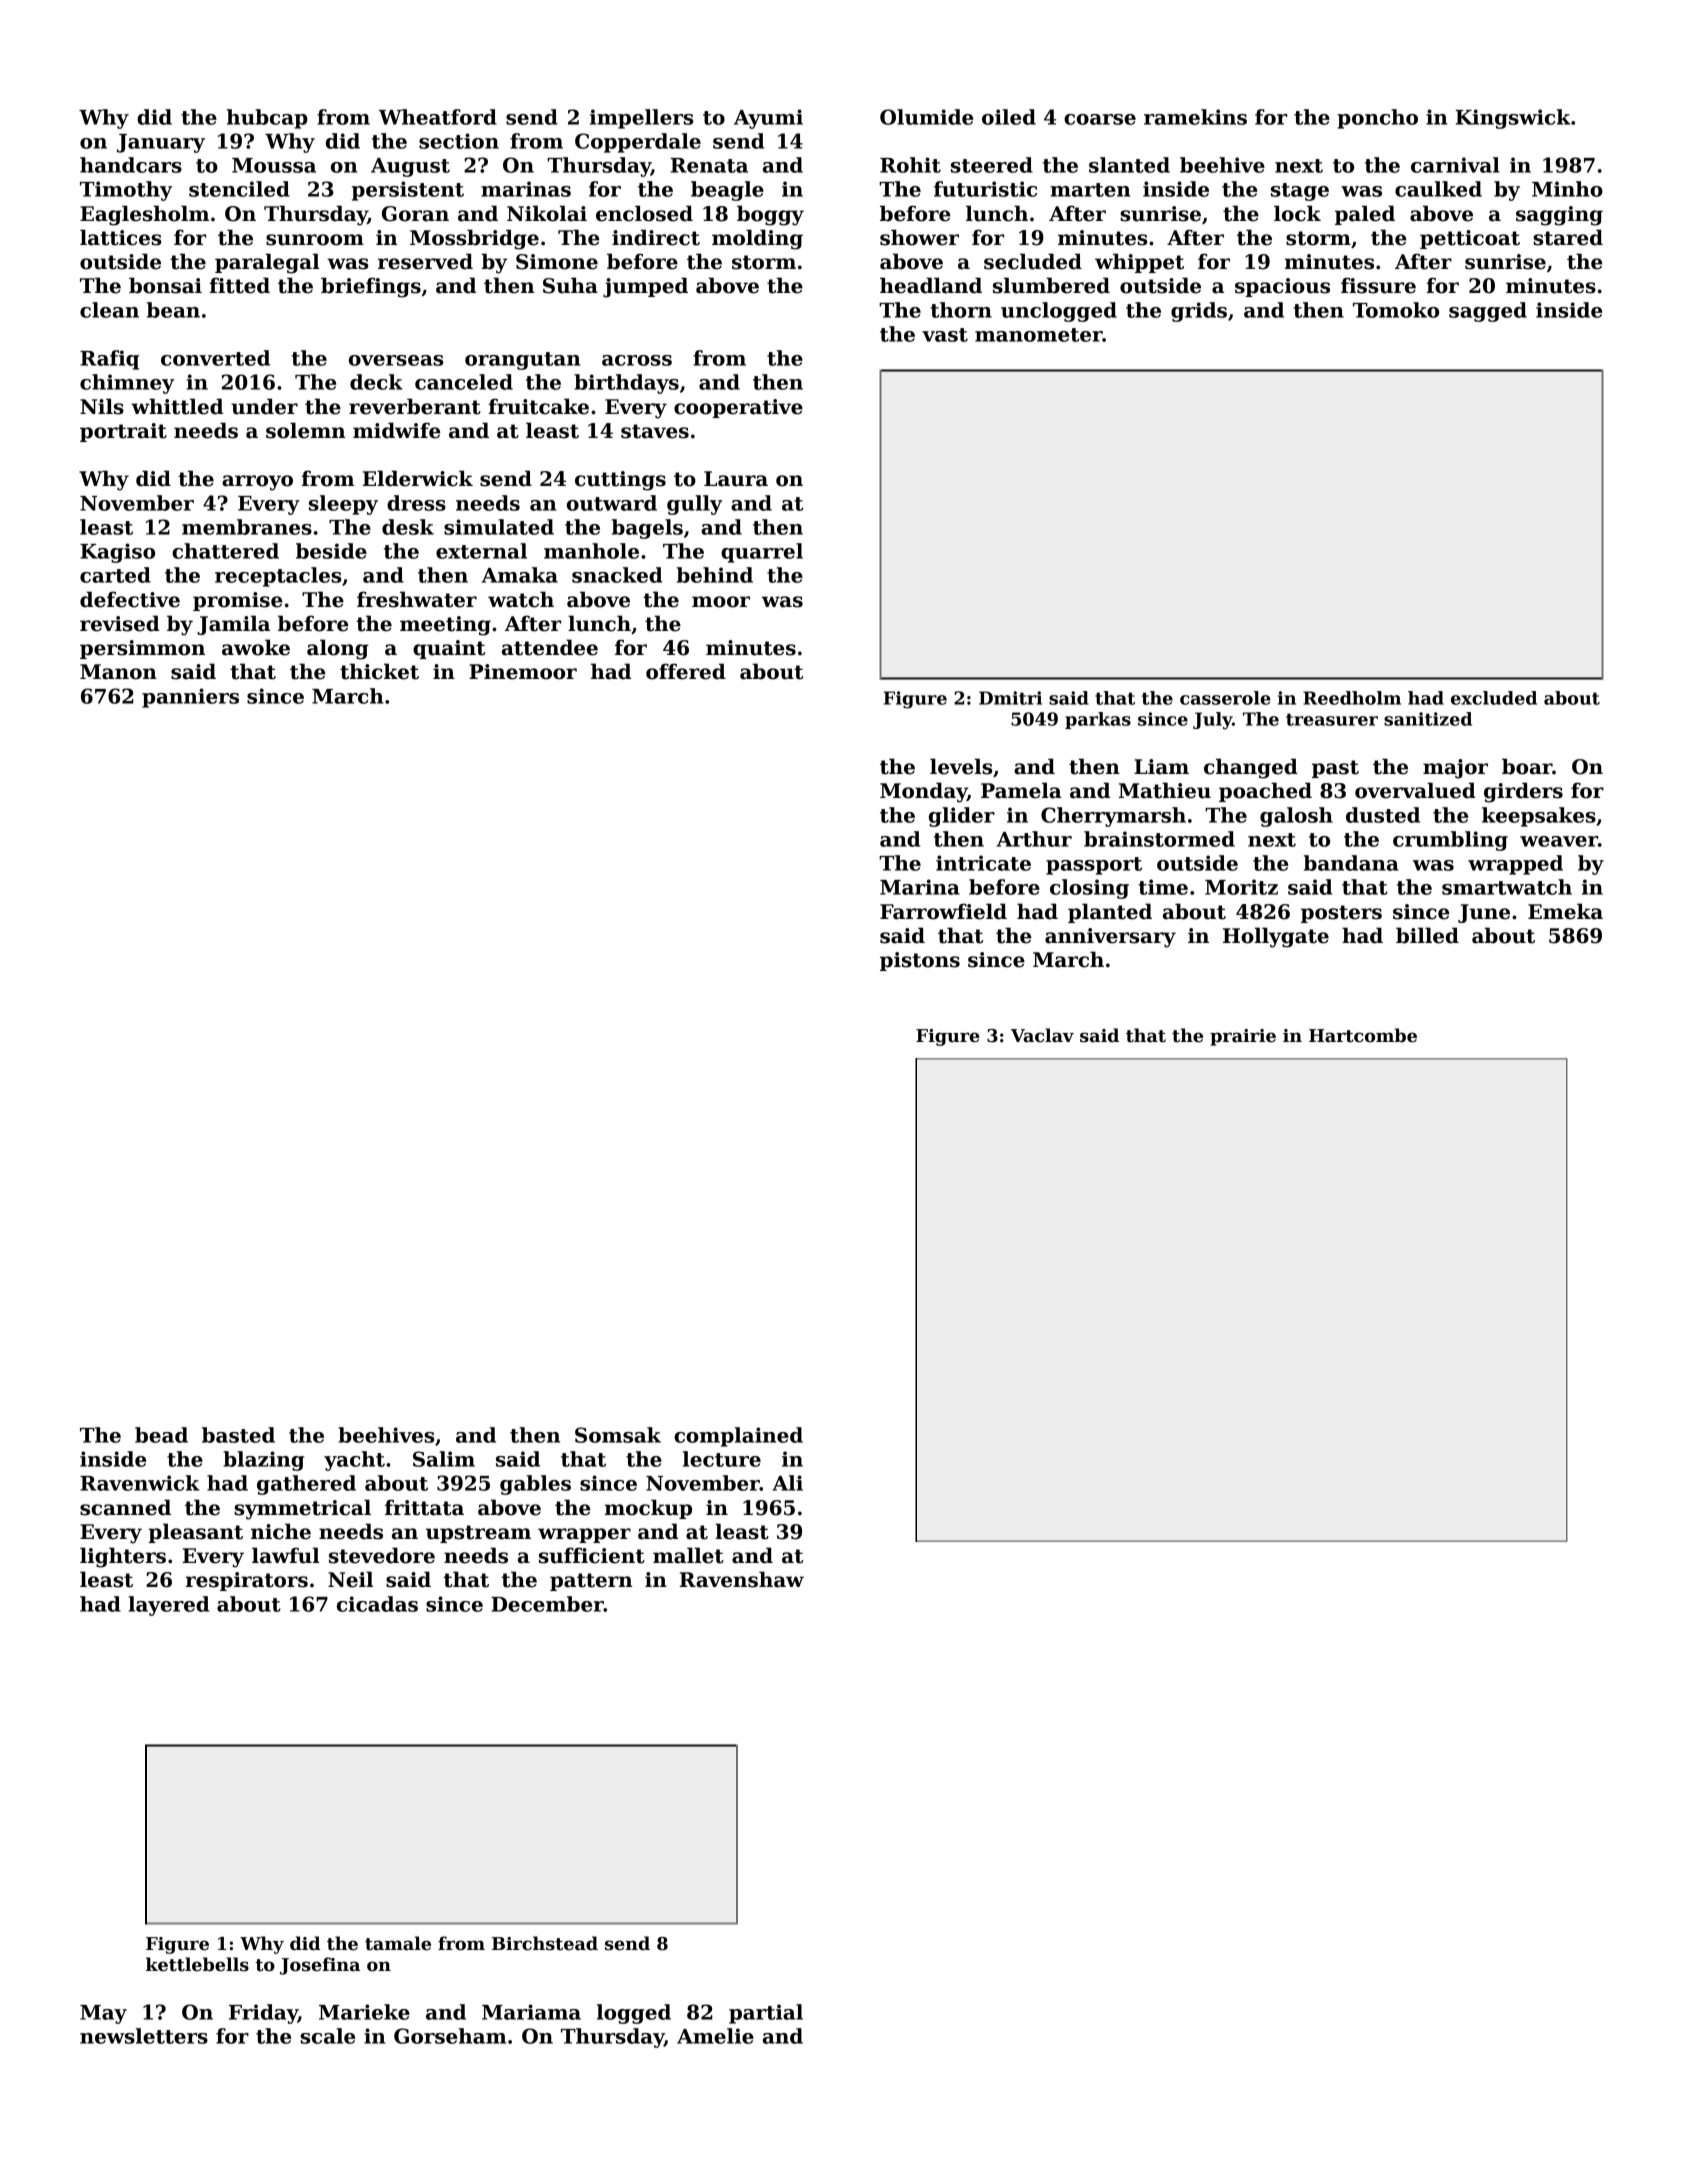 This image has width=1683, height=2178. I want to click on across, so click(637, 360).
